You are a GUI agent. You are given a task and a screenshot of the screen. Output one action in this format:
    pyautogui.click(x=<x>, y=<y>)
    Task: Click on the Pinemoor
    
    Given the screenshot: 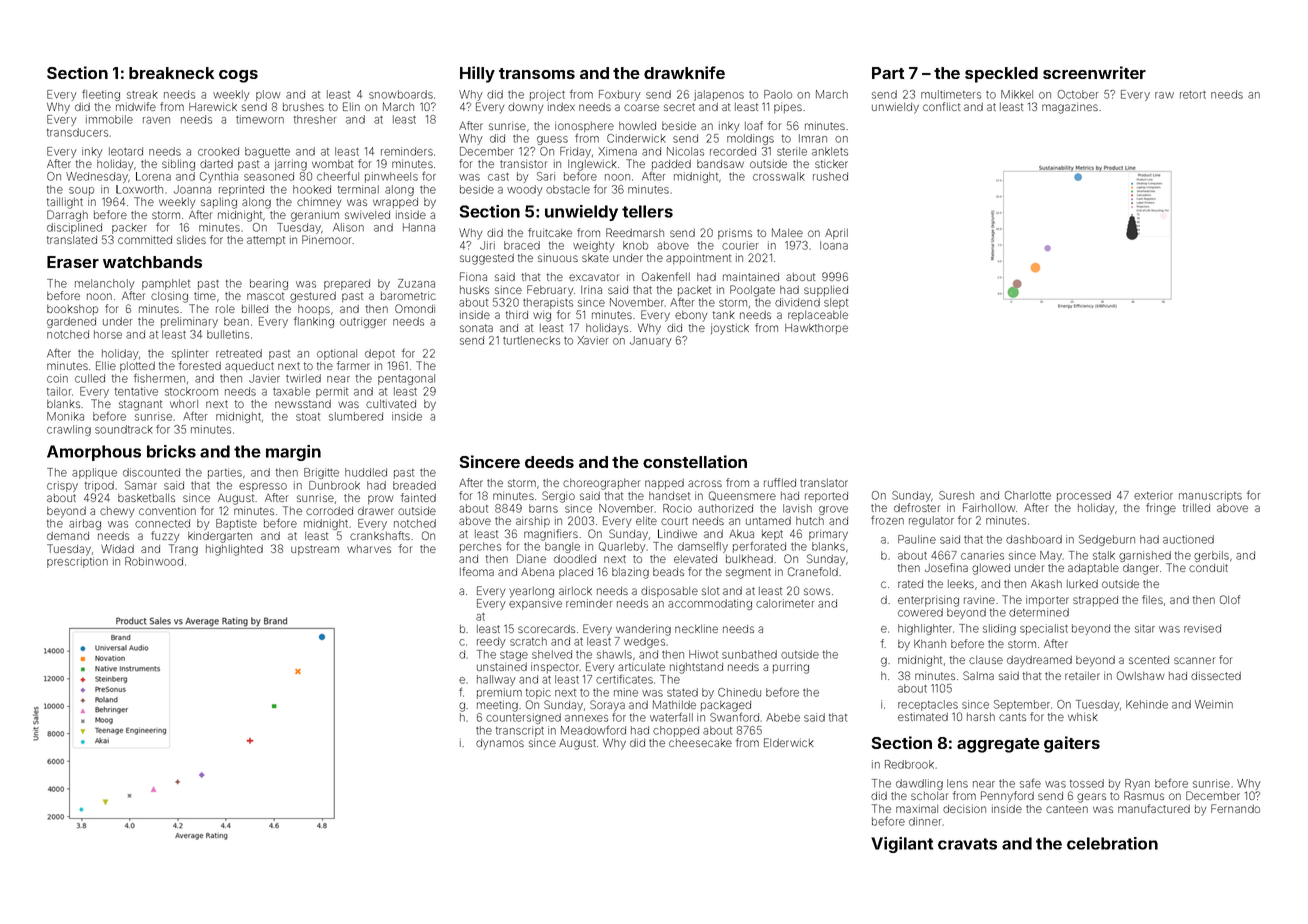 What is the action you would take?
    pyautogui.click(x=327, y=239)
